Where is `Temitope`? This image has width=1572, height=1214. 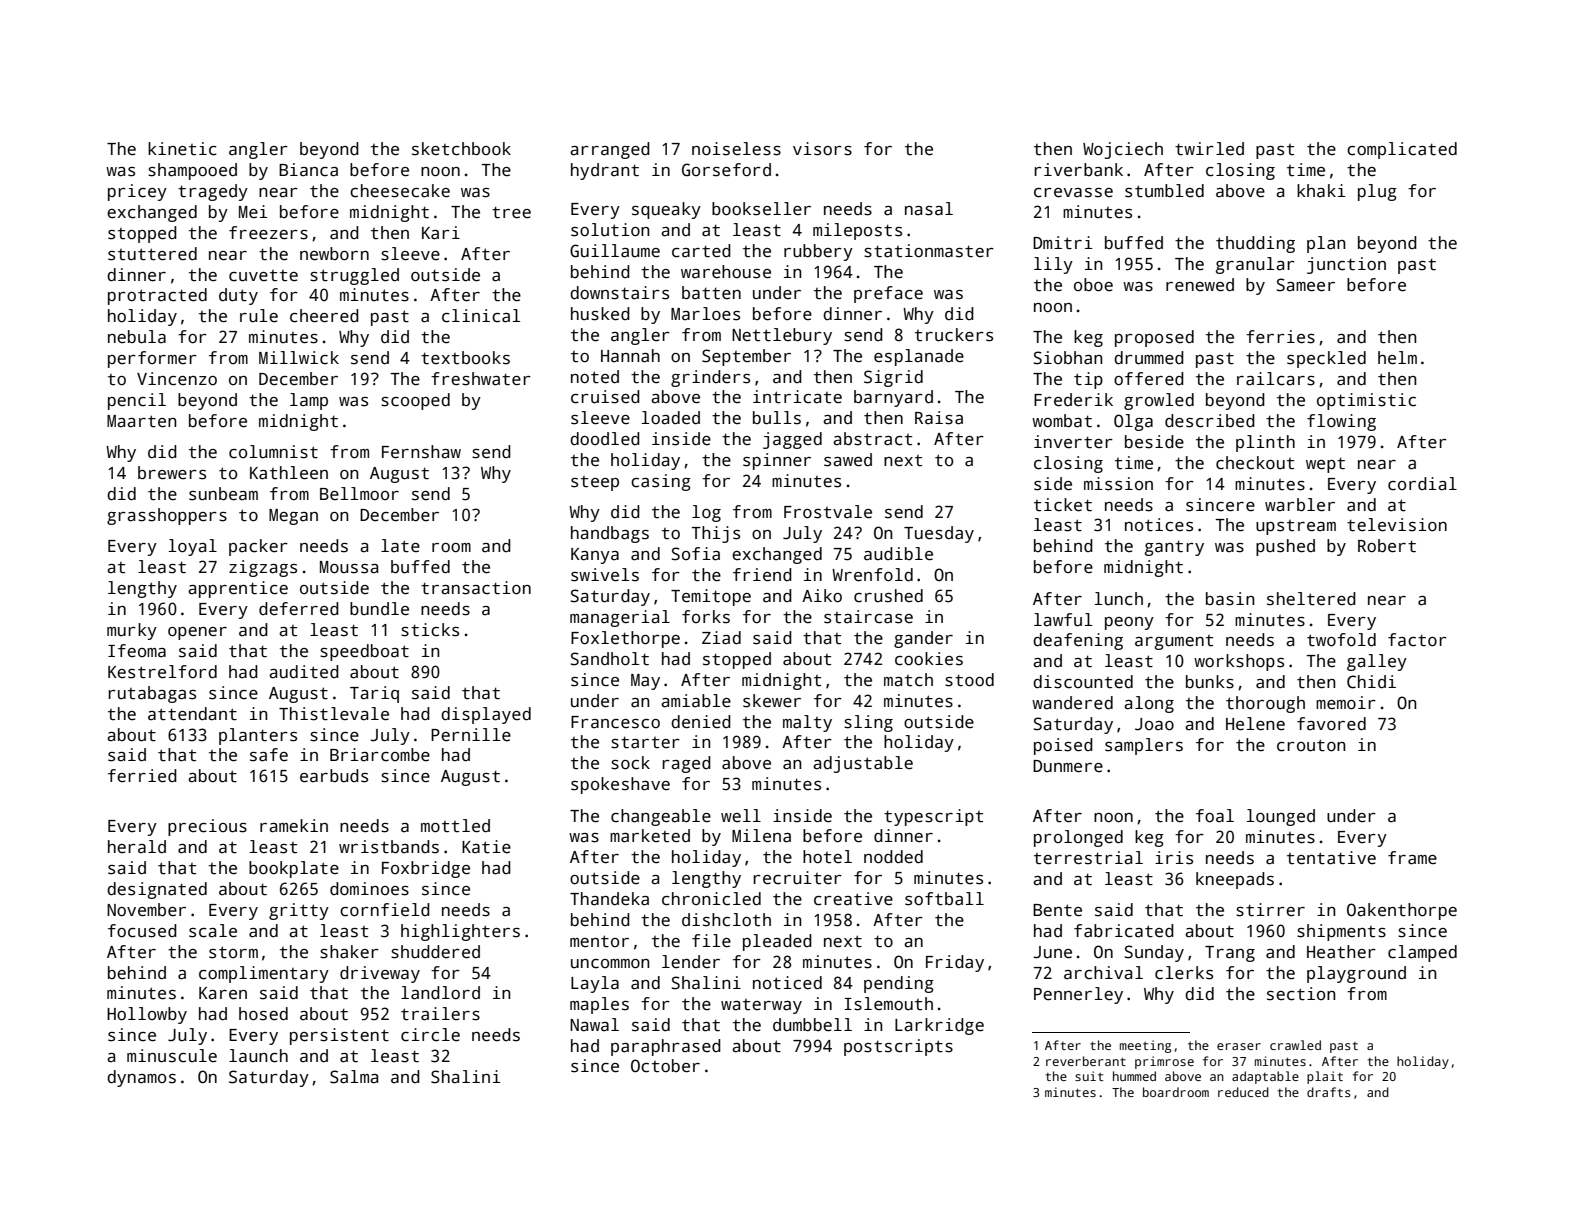
Temitope is located at coordinates (711, 597).
